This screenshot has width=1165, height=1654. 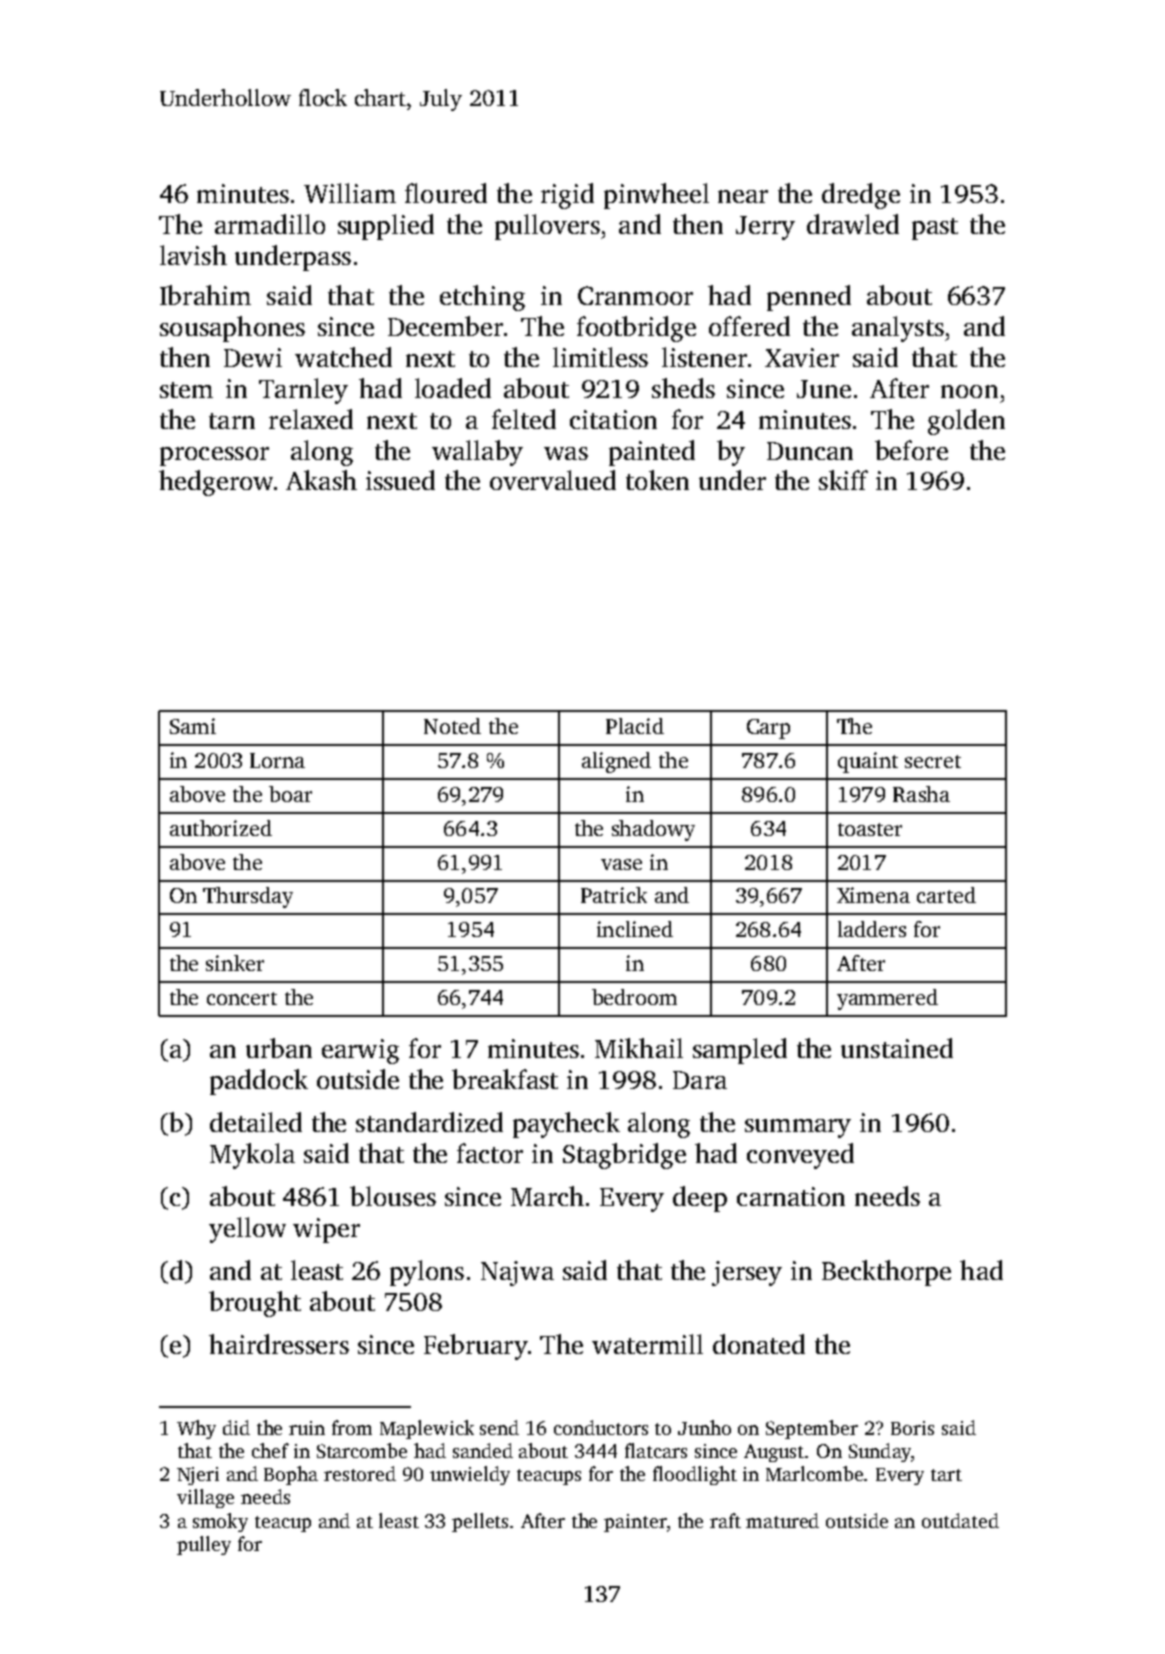 What do you see at coordinates (193, 255) in the screenshot?
I see `lavish` at bounding box center [193, 255].
